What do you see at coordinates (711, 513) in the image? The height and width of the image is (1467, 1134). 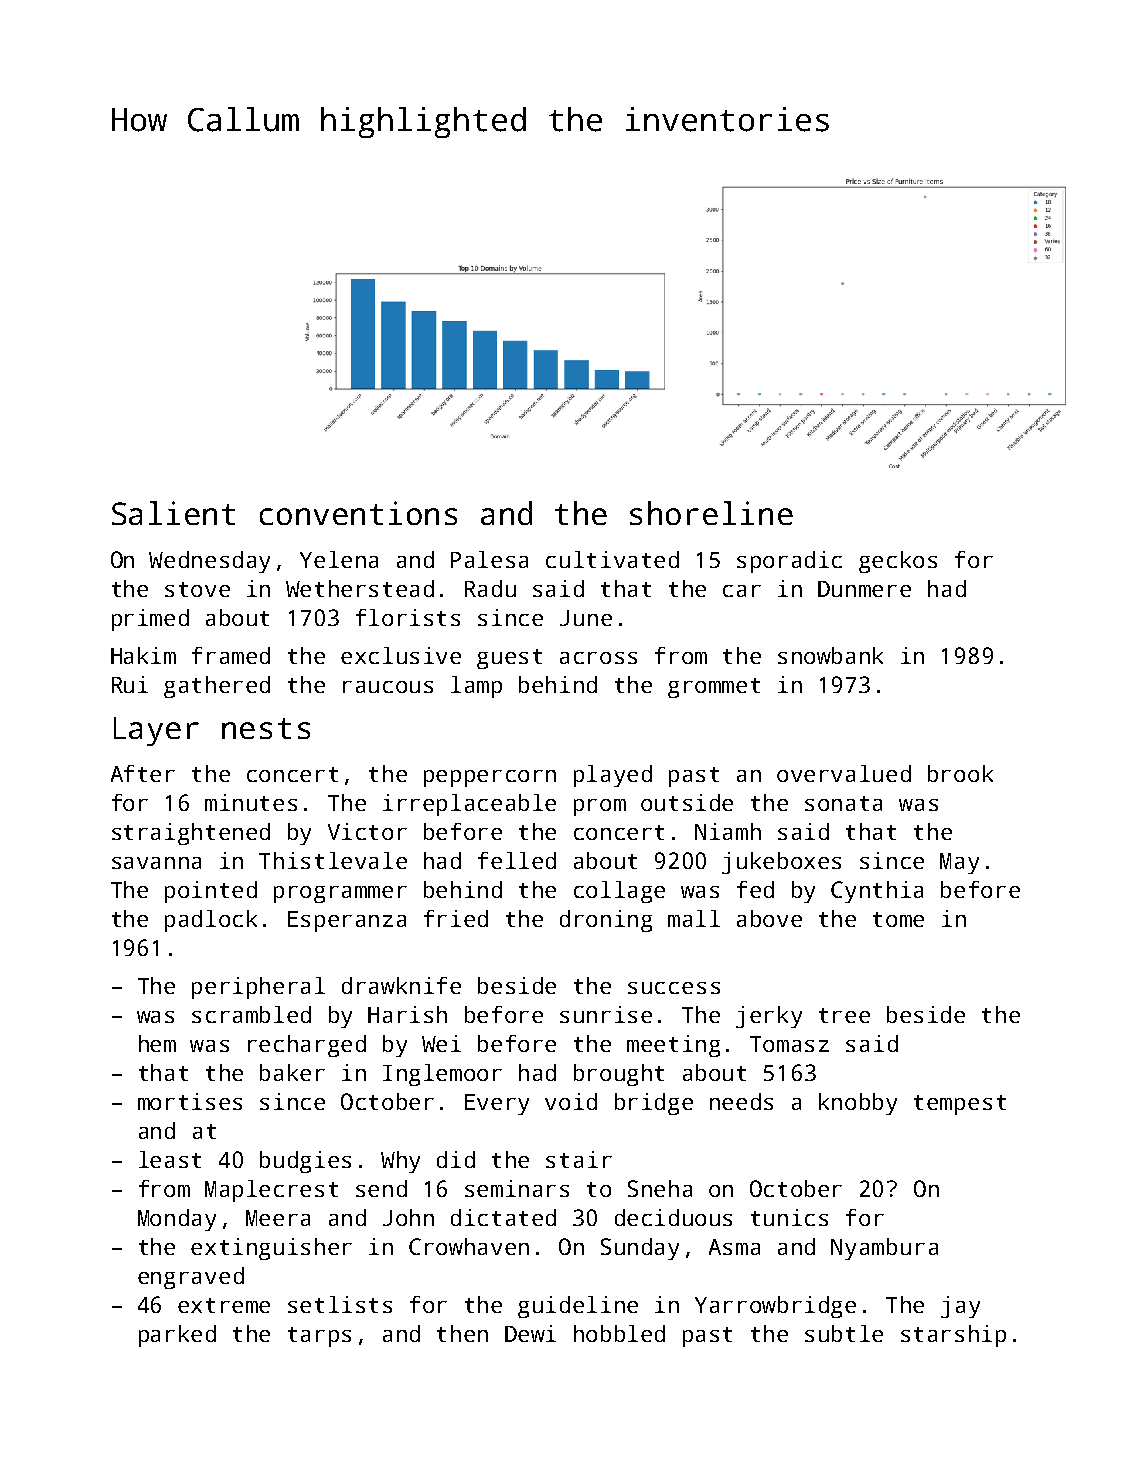 I see `shoreline` at bounding box center [711, 513].
